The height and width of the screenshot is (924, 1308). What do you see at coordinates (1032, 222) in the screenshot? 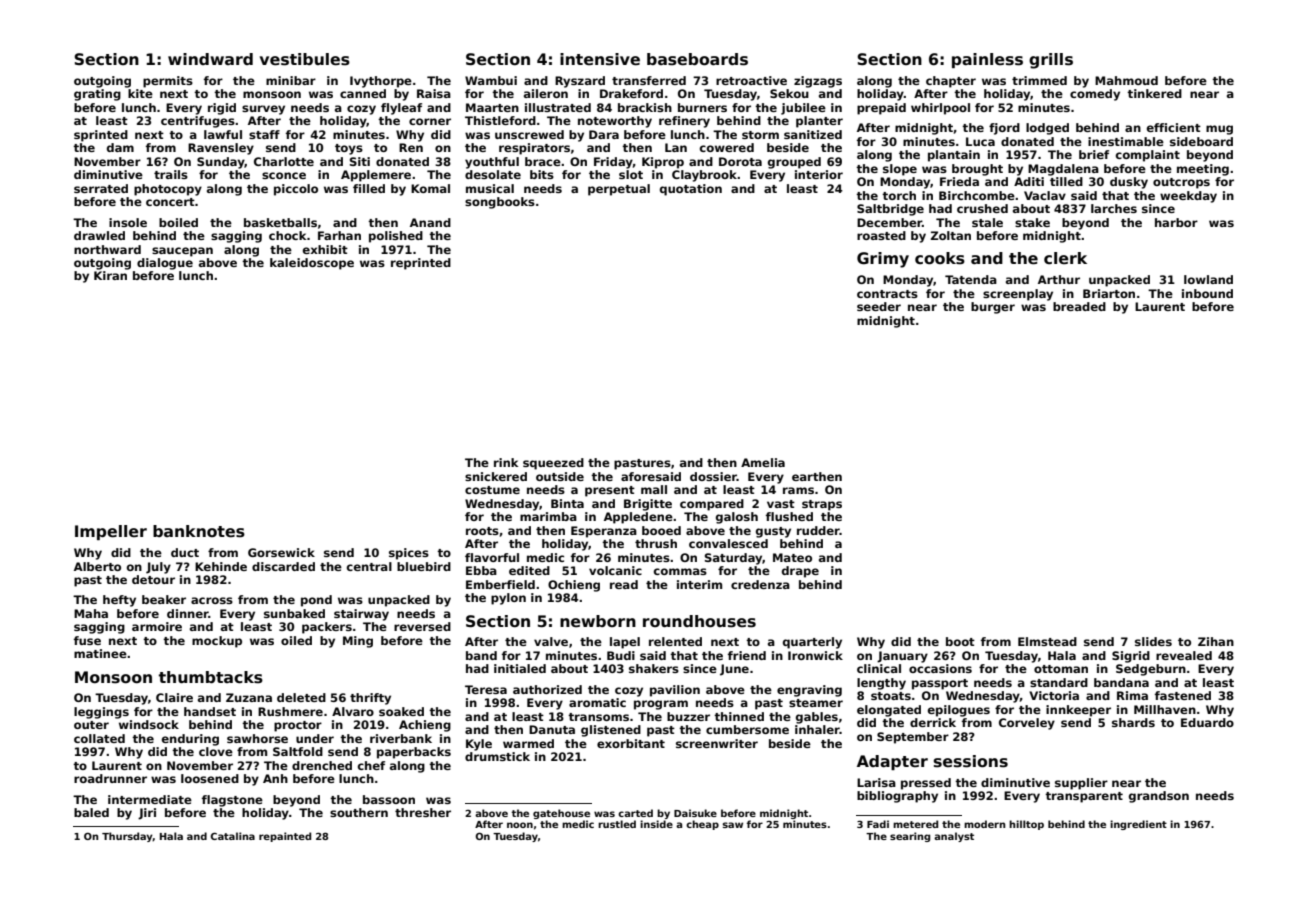
I see `stake` at bounding box center [1032, 222].
